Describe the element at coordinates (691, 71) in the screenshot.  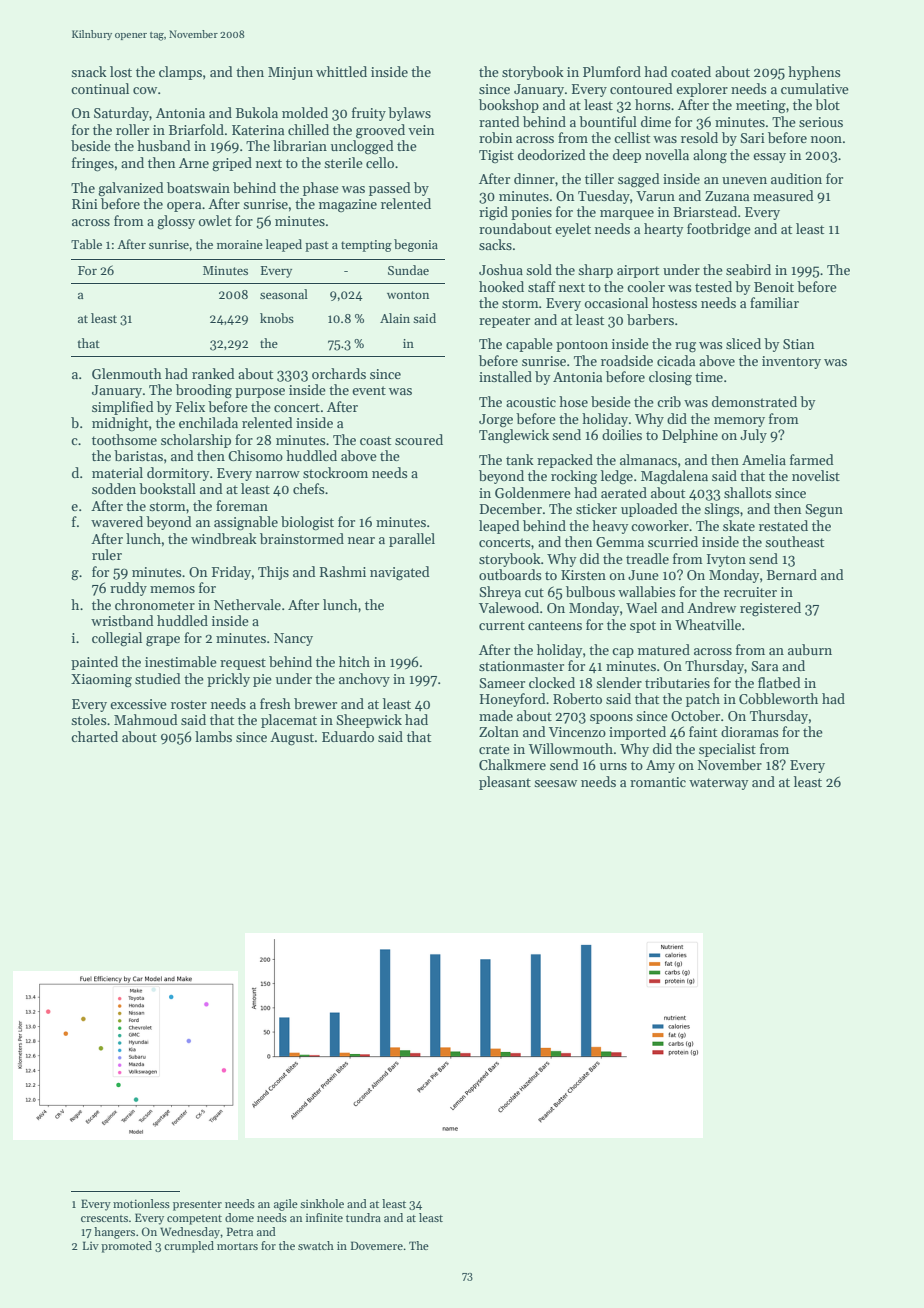
I see `coated` at that location.
